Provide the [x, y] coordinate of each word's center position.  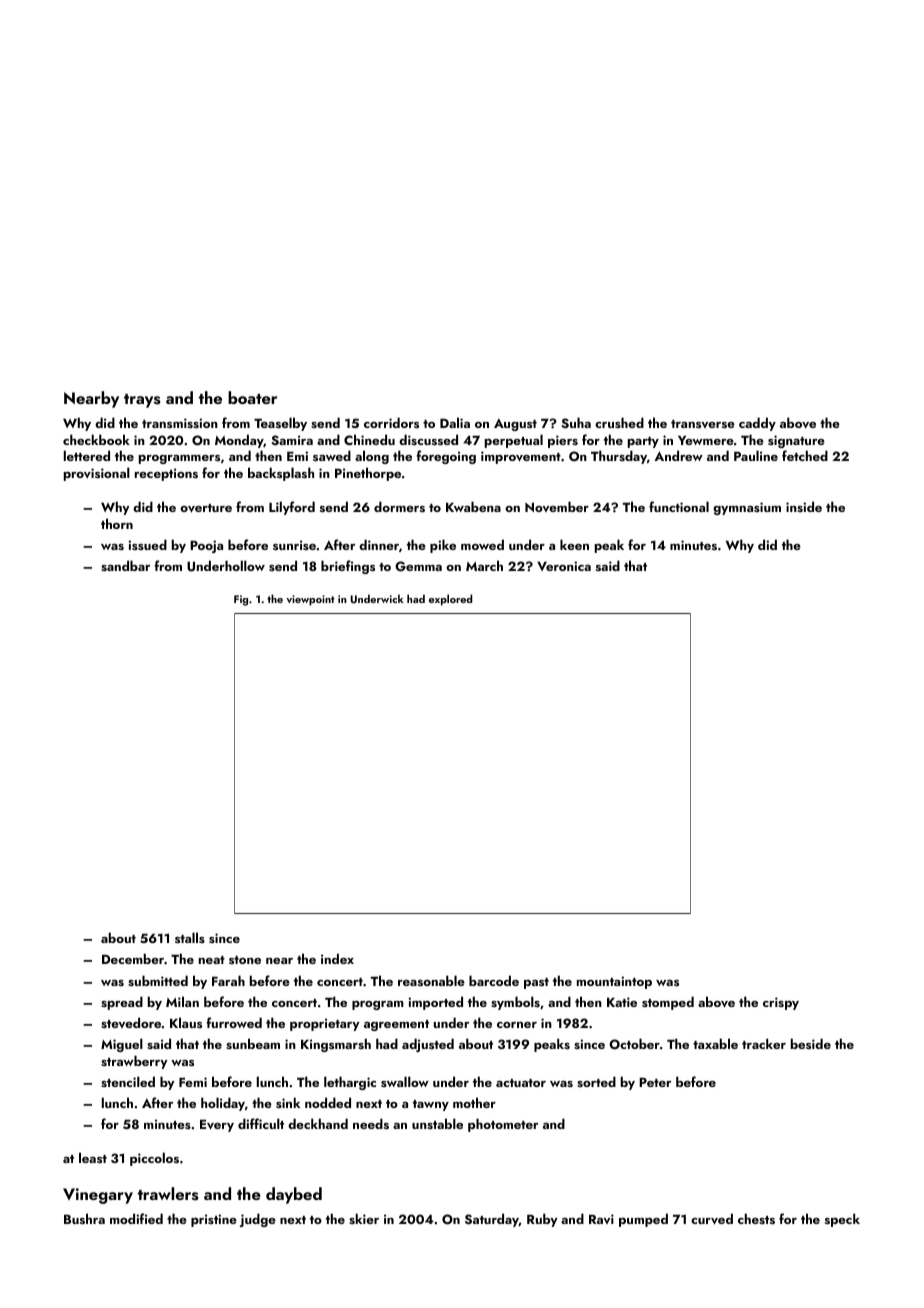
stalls [190, 937]
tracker [764, 1043]
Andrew [678, 455]
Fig [241, 600]
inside [804, 506]
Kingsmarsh [336, 1045]
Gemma [418, 566]
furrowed [234, 1022]
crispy [781, 1003]
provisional [97, 474]
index [337, 958]
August [515, 424]
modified [136, 1218]
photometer [503, 1125]
